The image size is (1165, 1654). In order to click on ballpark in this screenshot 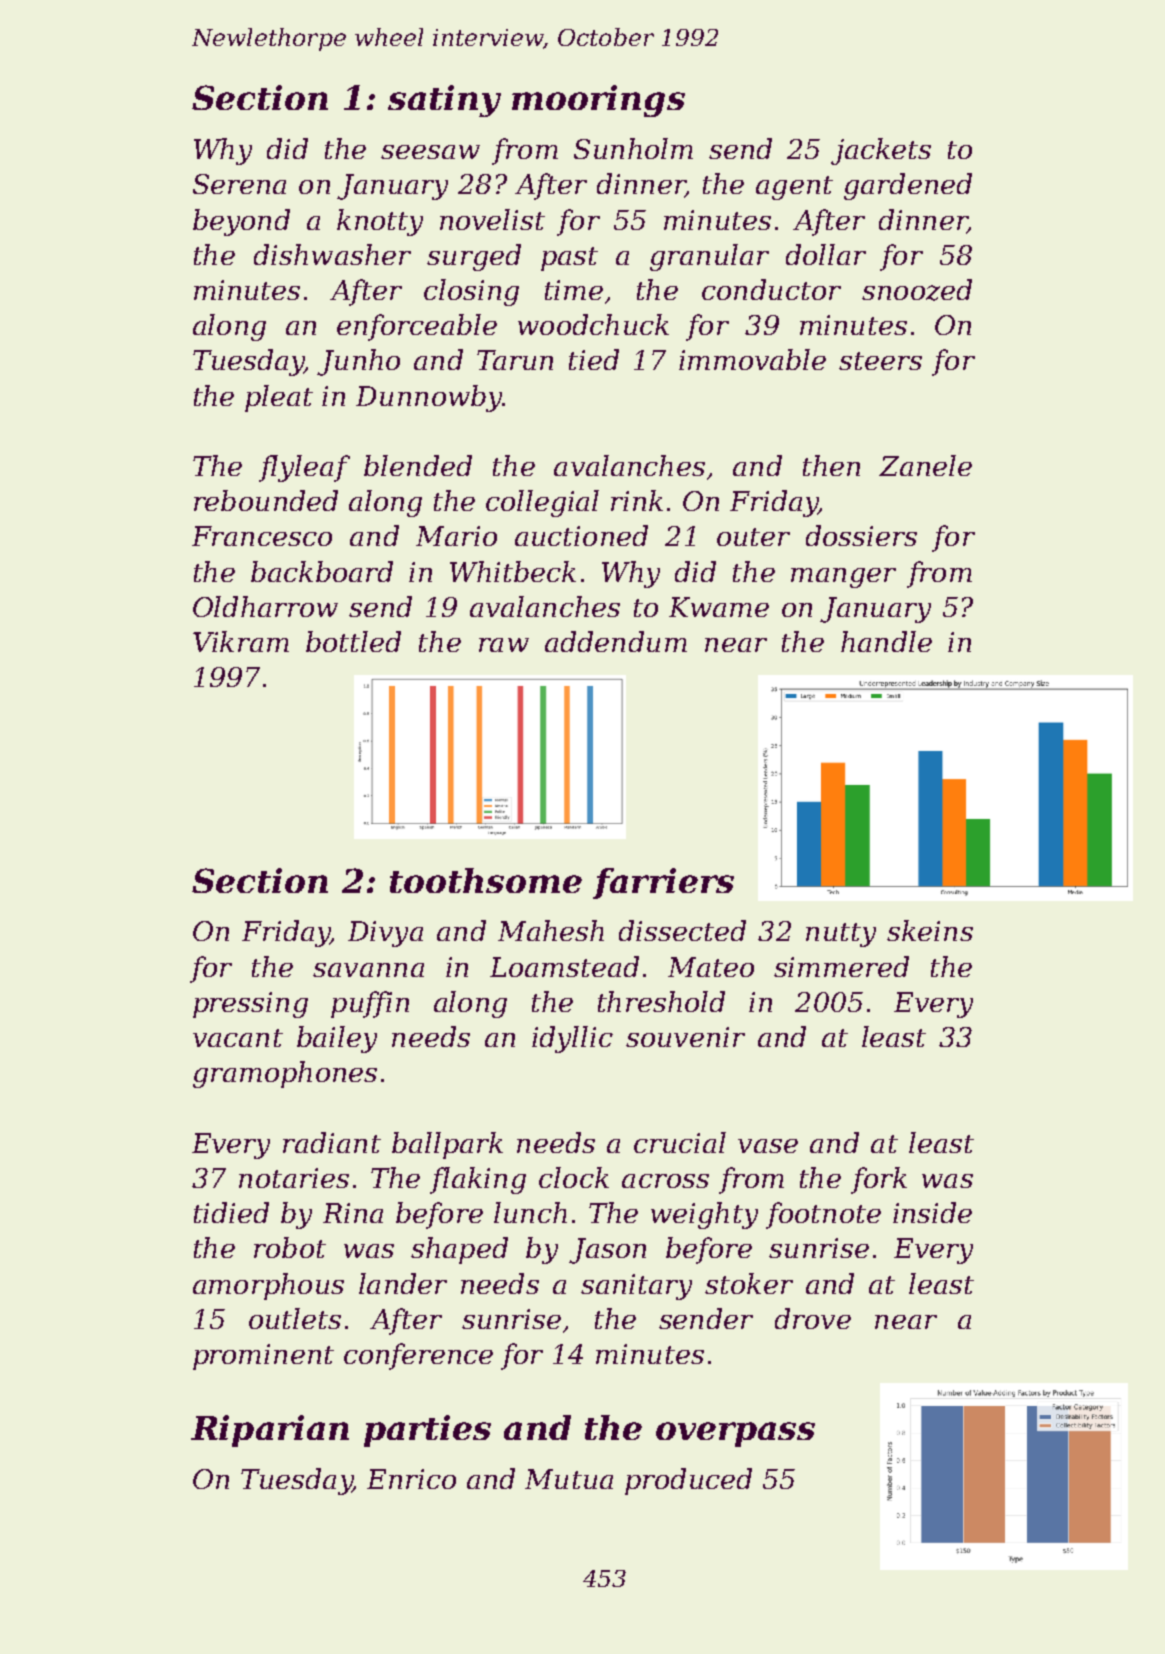, I will do `click(447, 1145)`.
